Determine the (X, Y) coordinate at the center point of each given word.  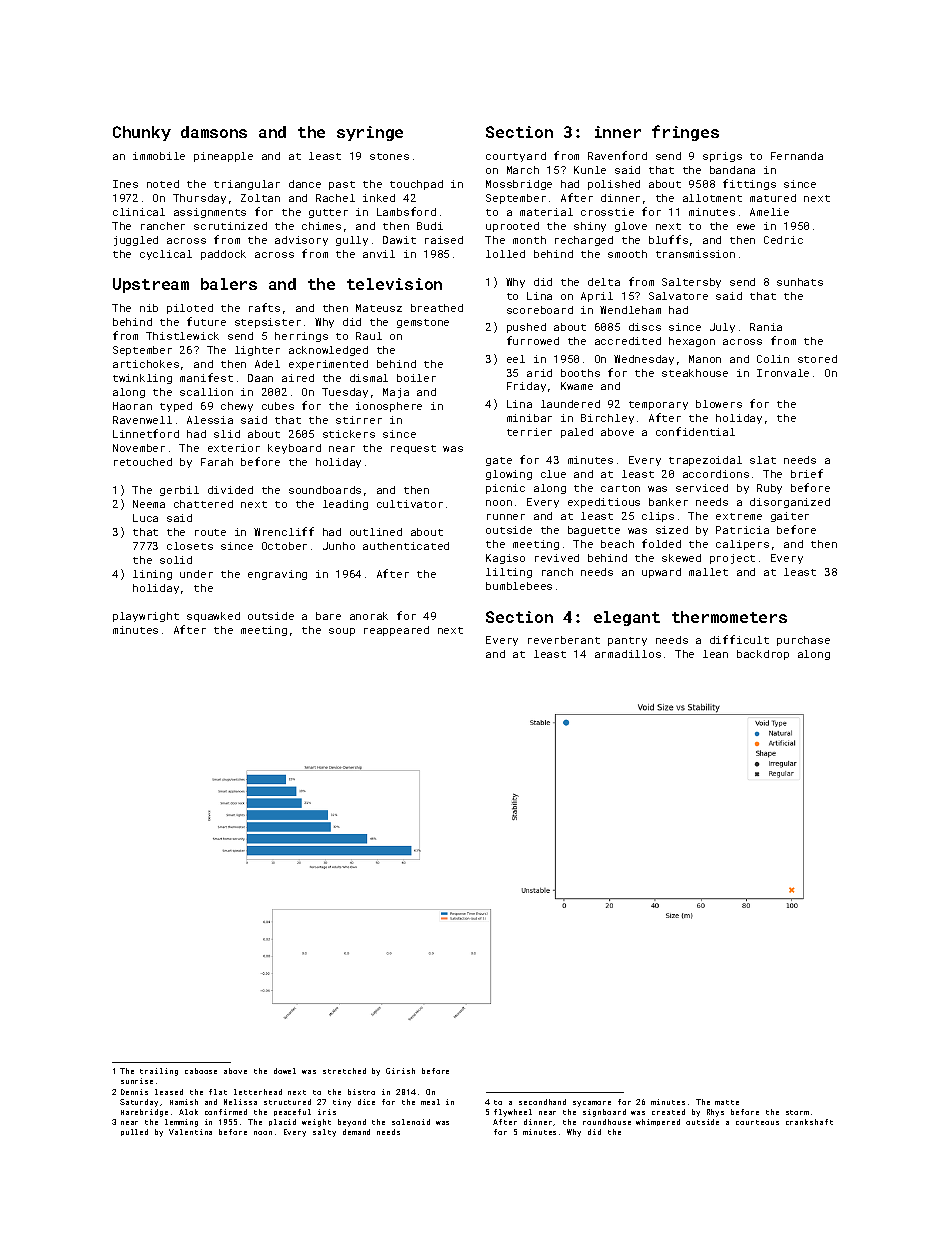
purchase (803, 641)
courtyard (516, 157)
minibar (529, 418)
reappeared (396, 631)
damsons (214, 132)
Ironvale (783, 373)
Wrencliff (284, 531)
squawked (213, 617)
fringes (685, 133)
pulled (134, 1132)
